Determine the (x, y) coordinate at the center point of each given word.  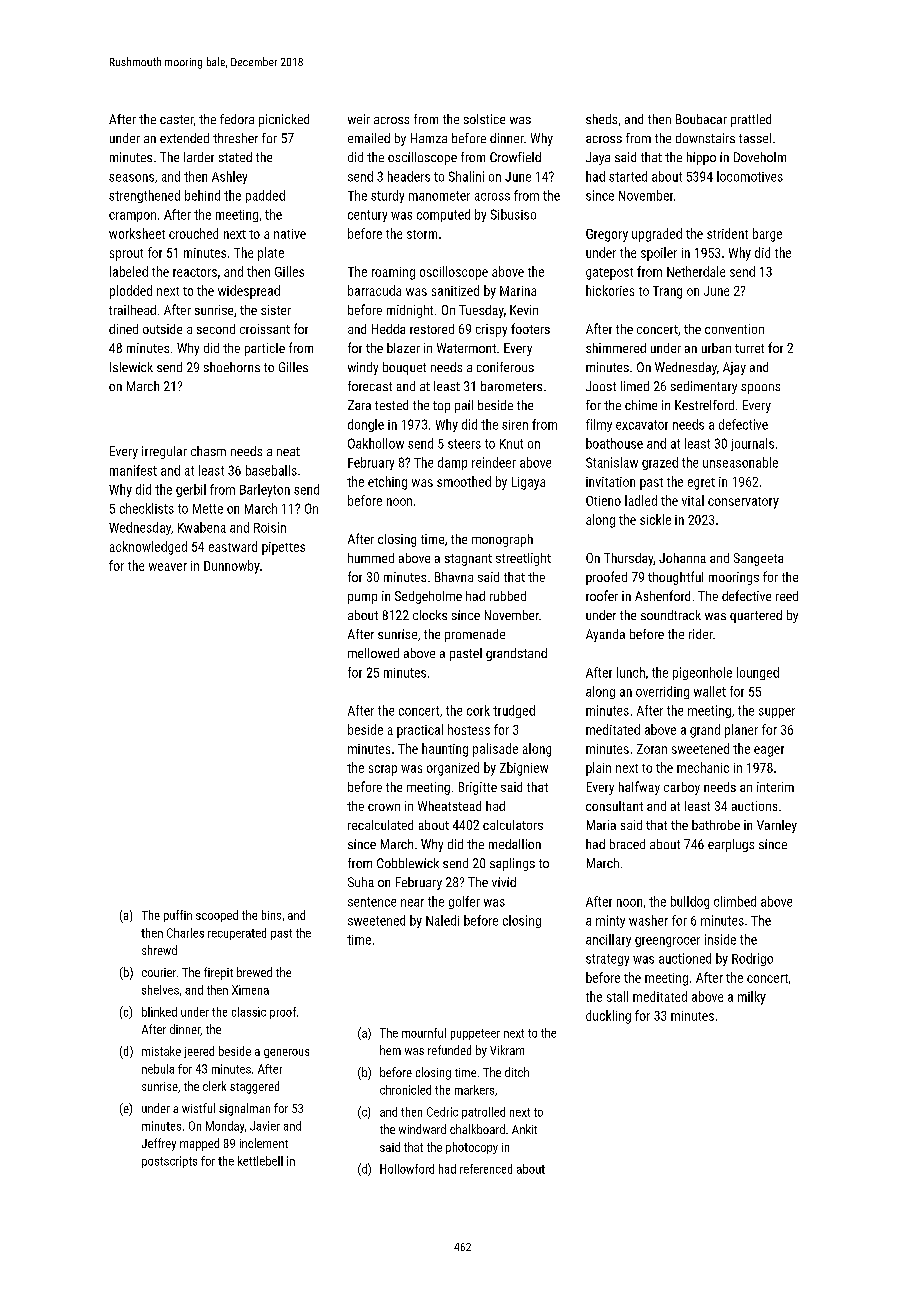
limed (635, 386)
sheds (601, 119)
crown (384, 807)
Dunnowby (232, 567)
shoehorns (232, 367)
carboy (682, 788)
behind (202, 195)
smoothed (464, 481)
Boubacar (701, 119)
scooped (217, 916)
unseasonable (740, 462)
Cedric (442, 1112)
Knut (511, 444)
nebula (158, 1069)
